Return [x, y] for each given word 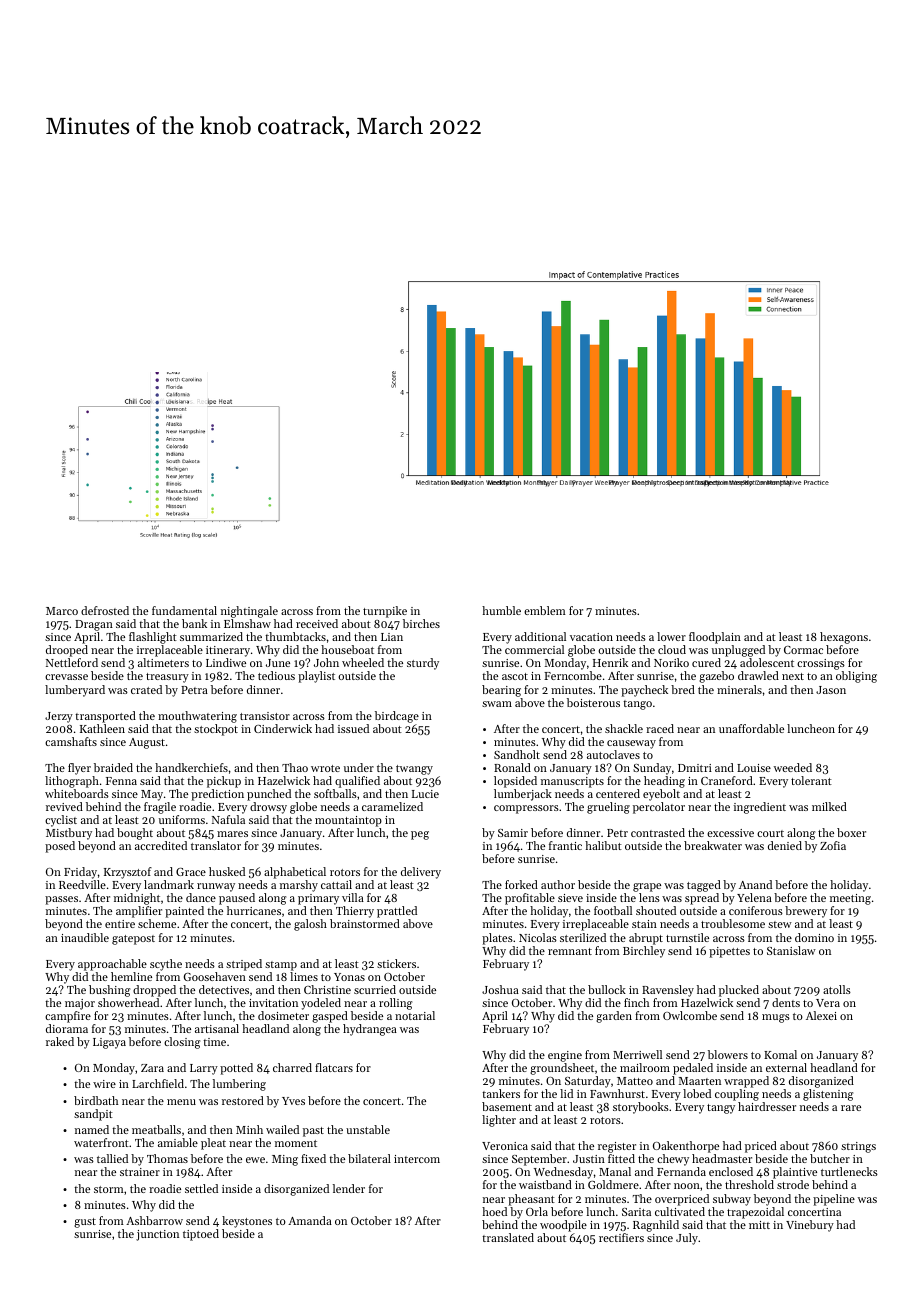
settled [201, 1188]
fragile [160, 808]
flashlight [153, 638]
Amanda [310, 1220]
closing [182, 1043]
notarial [415, 1015]
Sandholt [517, 754]
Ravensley [668, 991]
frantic [565, 845]
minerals [739, 689]
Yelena [754, 897]
